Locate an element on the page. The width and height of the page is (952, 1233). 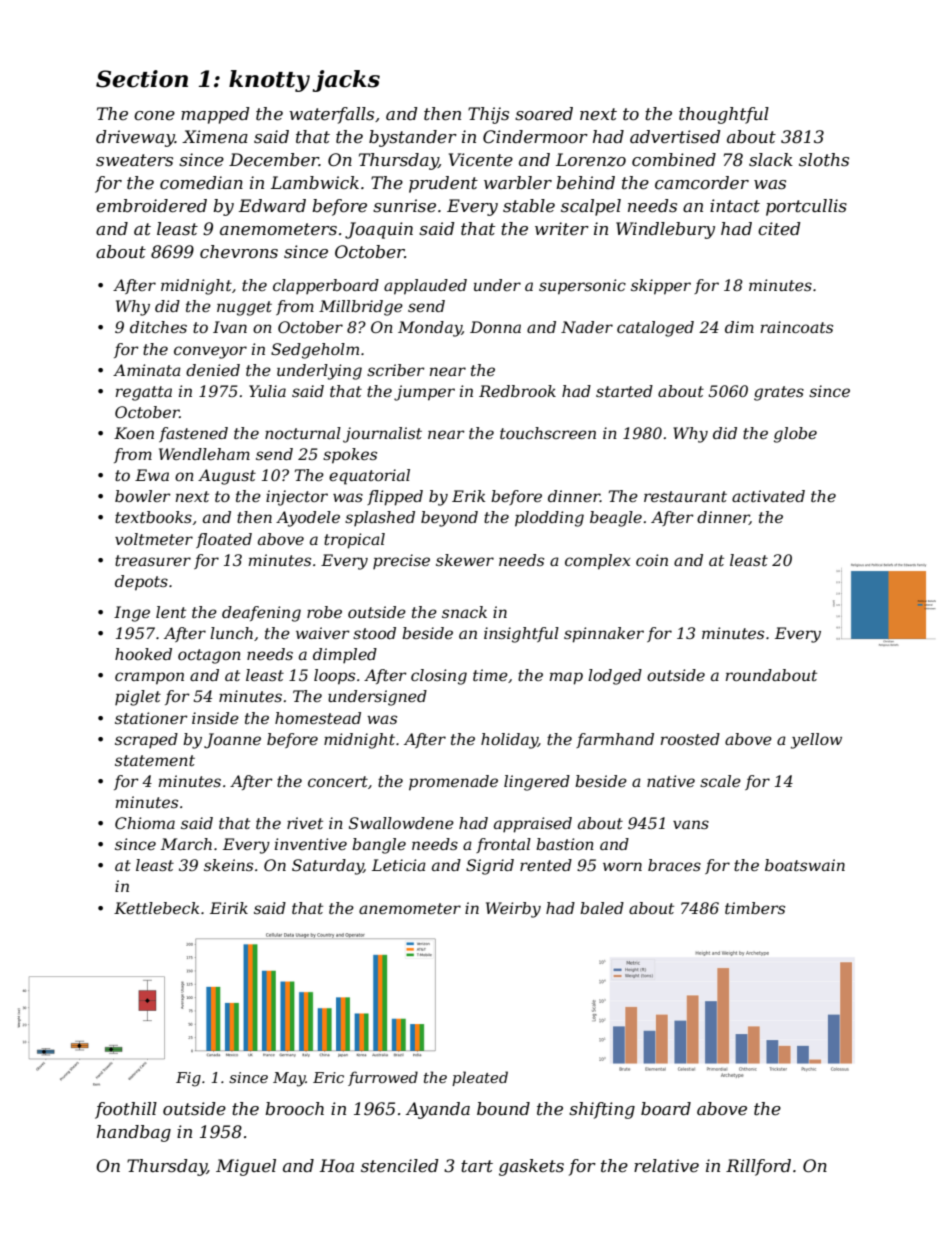
Miguel is located at coordinates (246, 1167).
